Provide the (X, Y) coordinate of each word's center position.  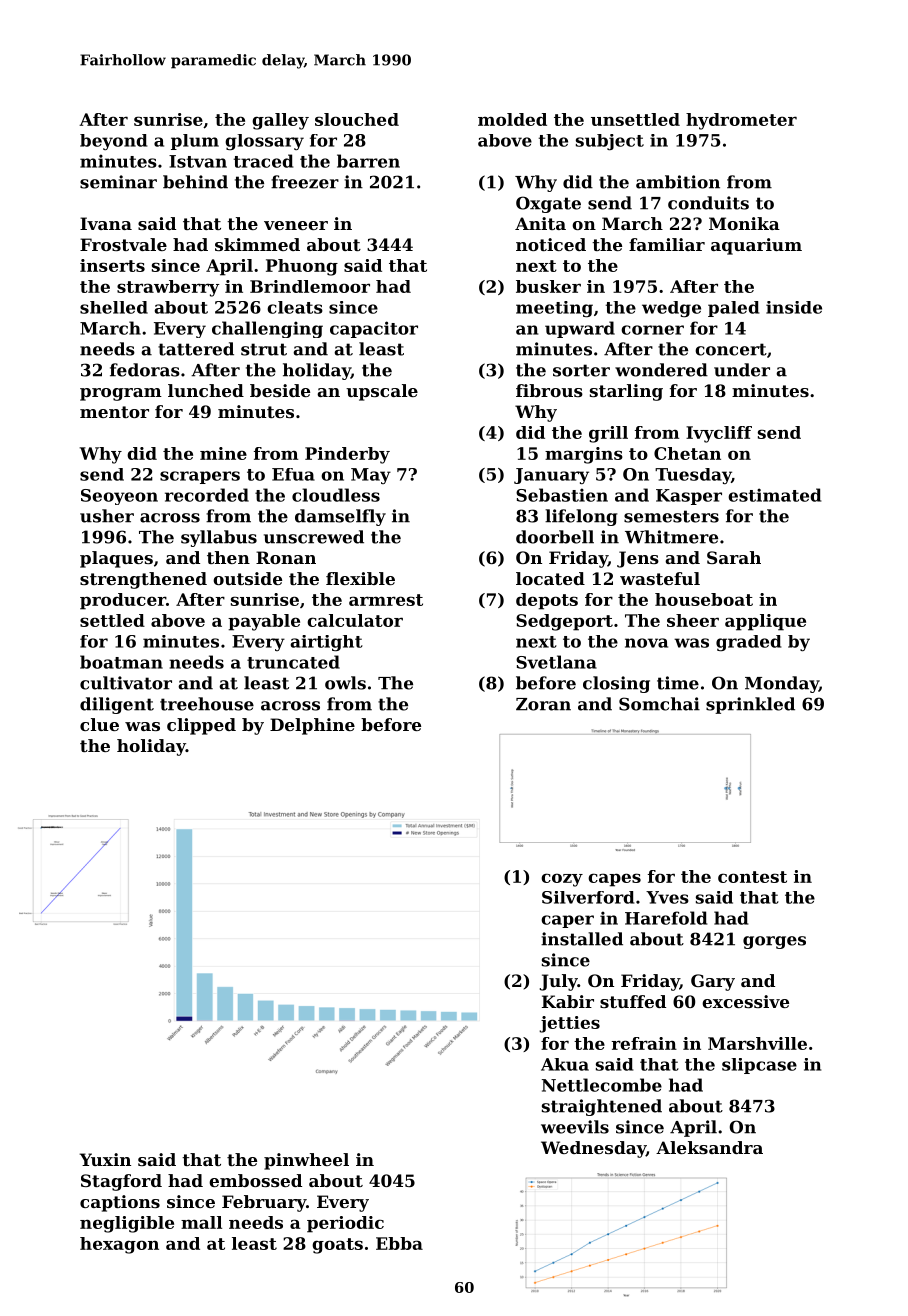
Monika (744, 223)
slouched (357, 119)
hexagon (119, 1245)
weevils (575, 1127)
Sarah (734, 557)
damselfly (340, 517)
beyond (113, 142)
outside (247, 578)
